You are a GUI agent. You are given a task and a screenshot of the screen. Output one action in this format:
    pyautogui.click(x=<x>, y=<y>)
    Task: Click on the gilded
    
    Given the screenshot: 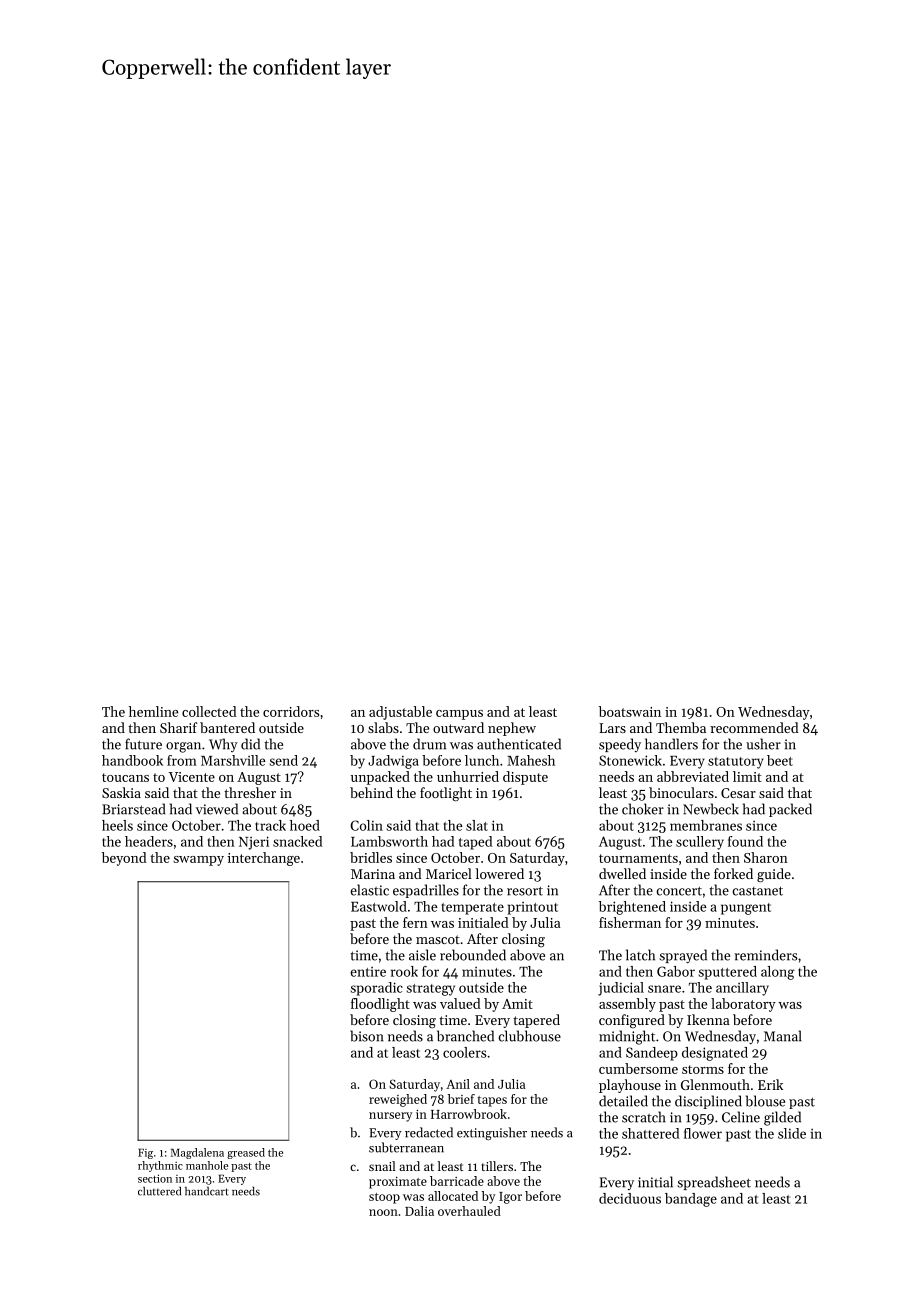 What is the action you would take?
    pyautogui.click(x=782, y=1118)
